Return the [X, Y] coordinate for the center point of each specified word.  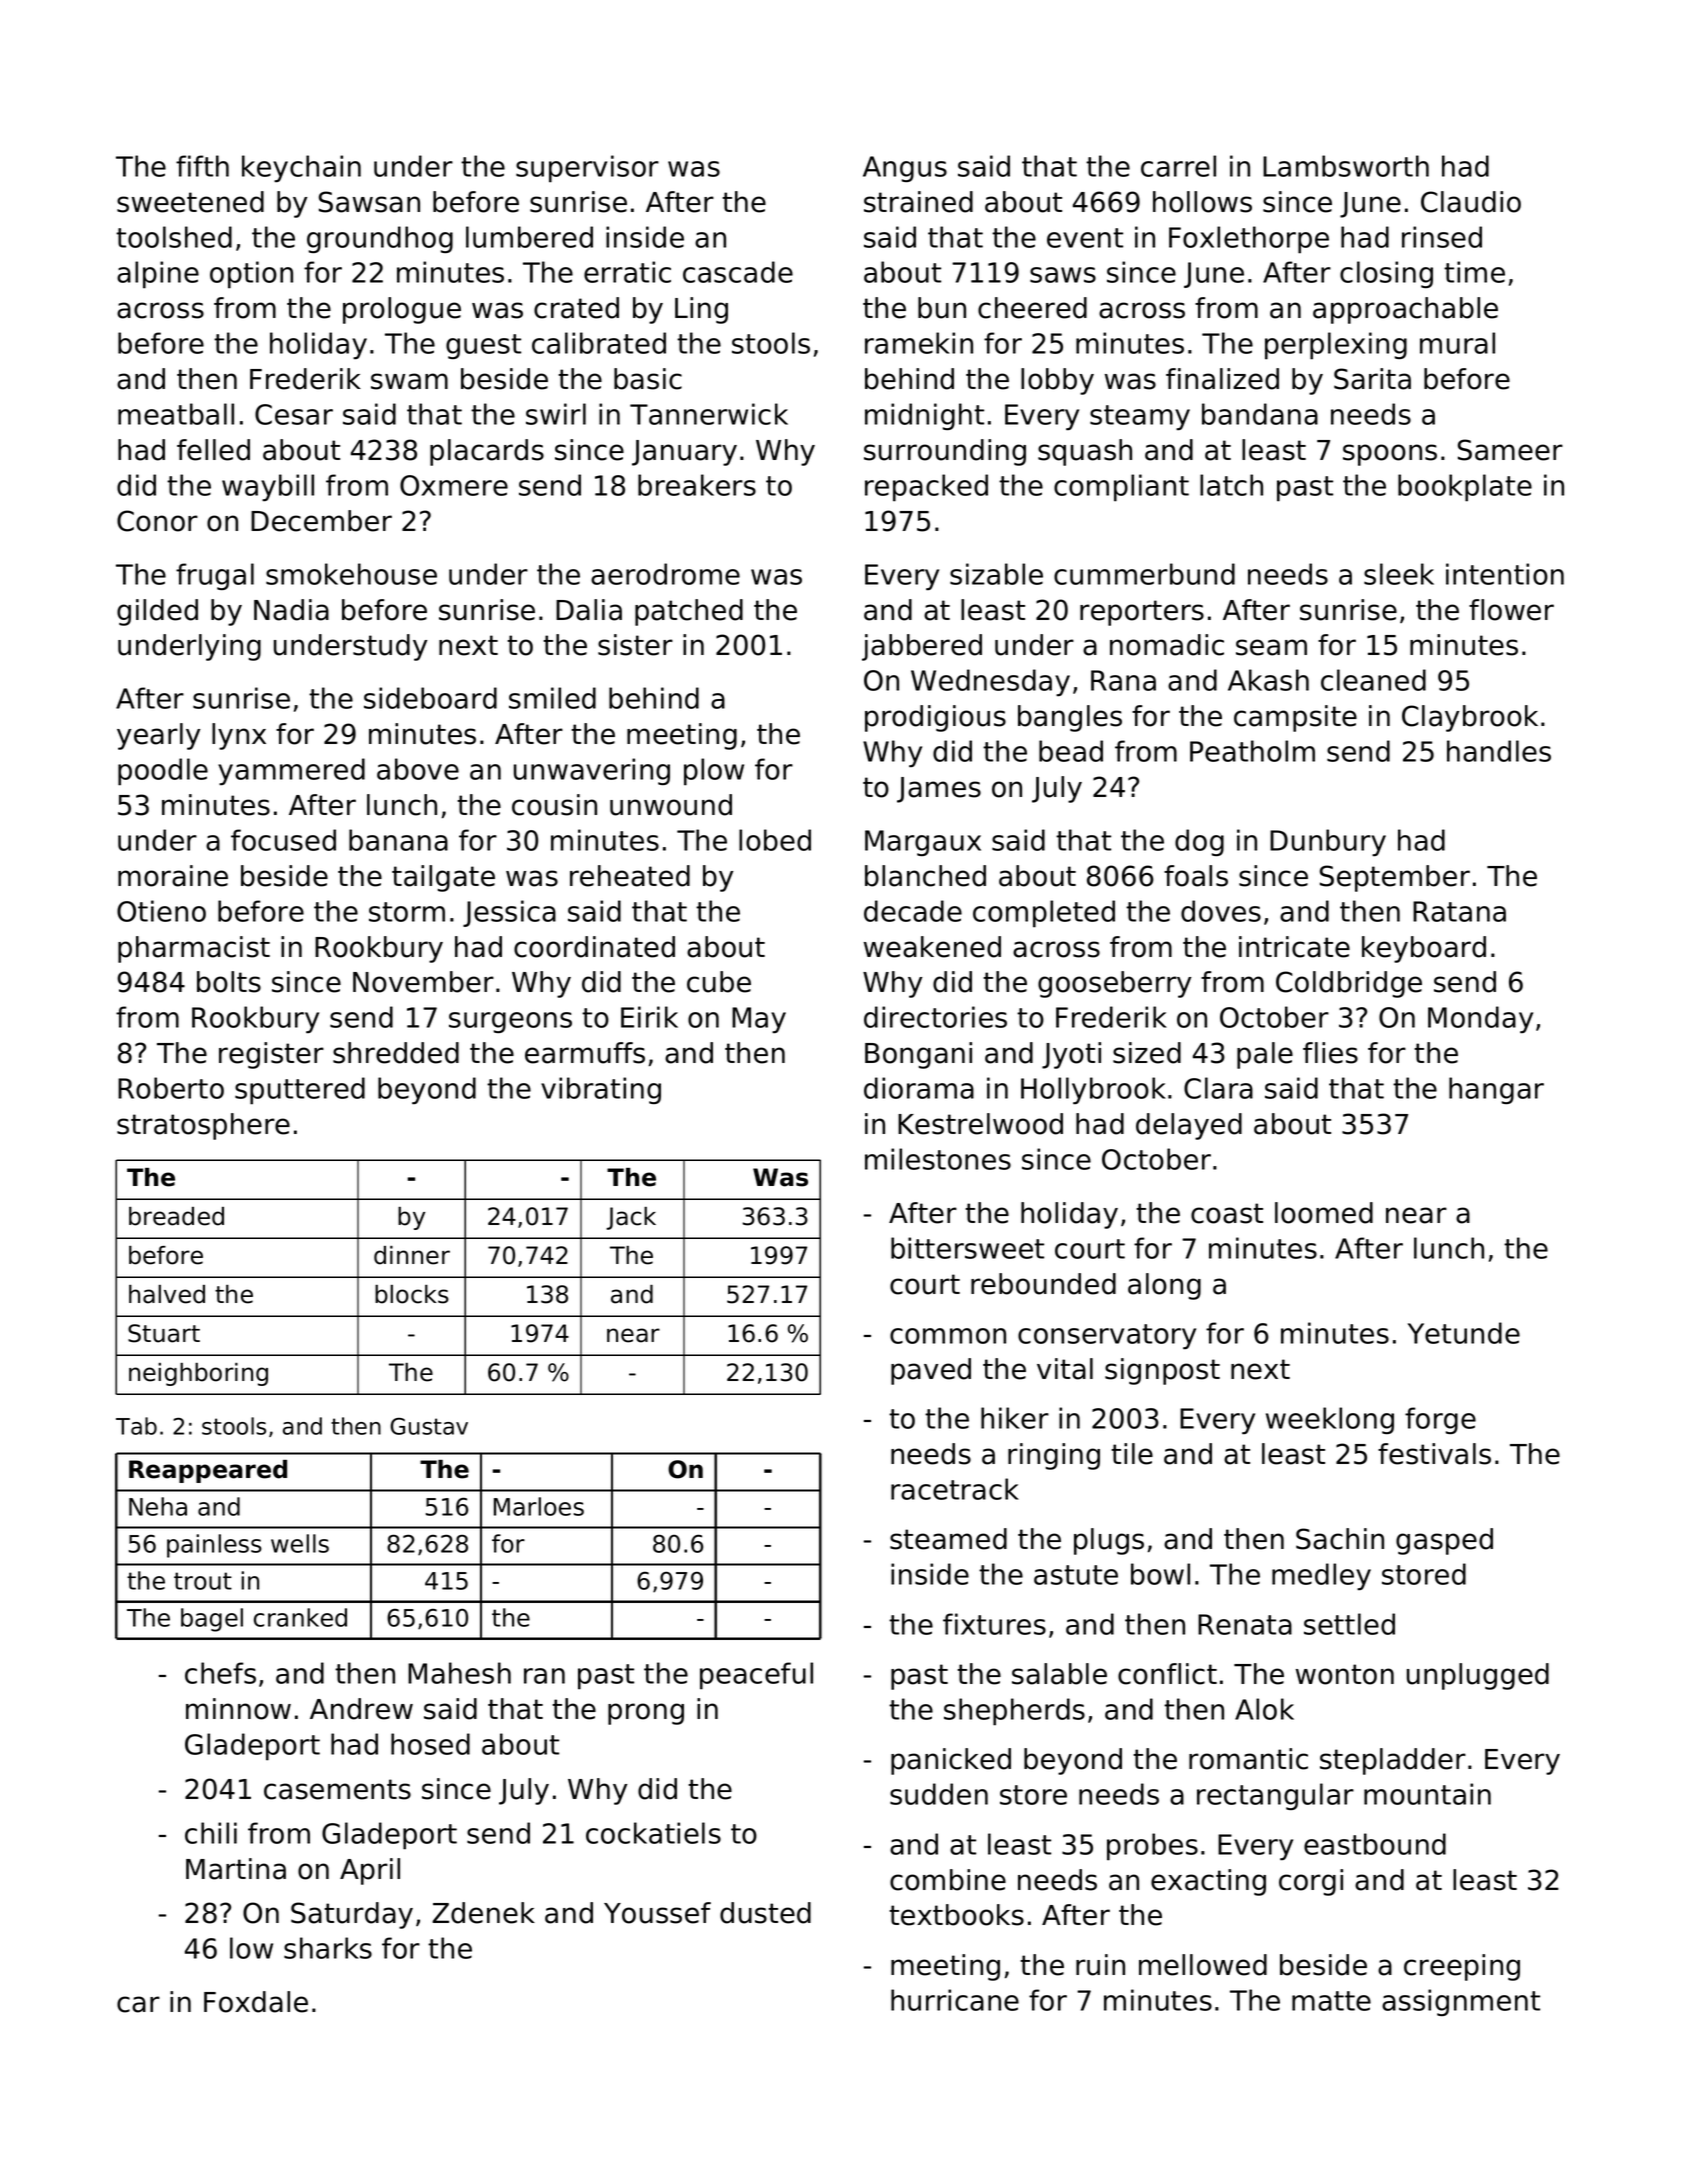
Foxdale [256, 2002]
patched [689, 612]
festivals [1434, 1454]
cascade [738, 272]
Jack [631, 1218]
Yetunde [1464, 1333]
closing [1386, 274]
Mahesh [459, 1673]
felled [213, 450]
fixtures [994, 1624]
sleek [1399, 574]
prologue [402, 310]
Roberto [171, 1088]
